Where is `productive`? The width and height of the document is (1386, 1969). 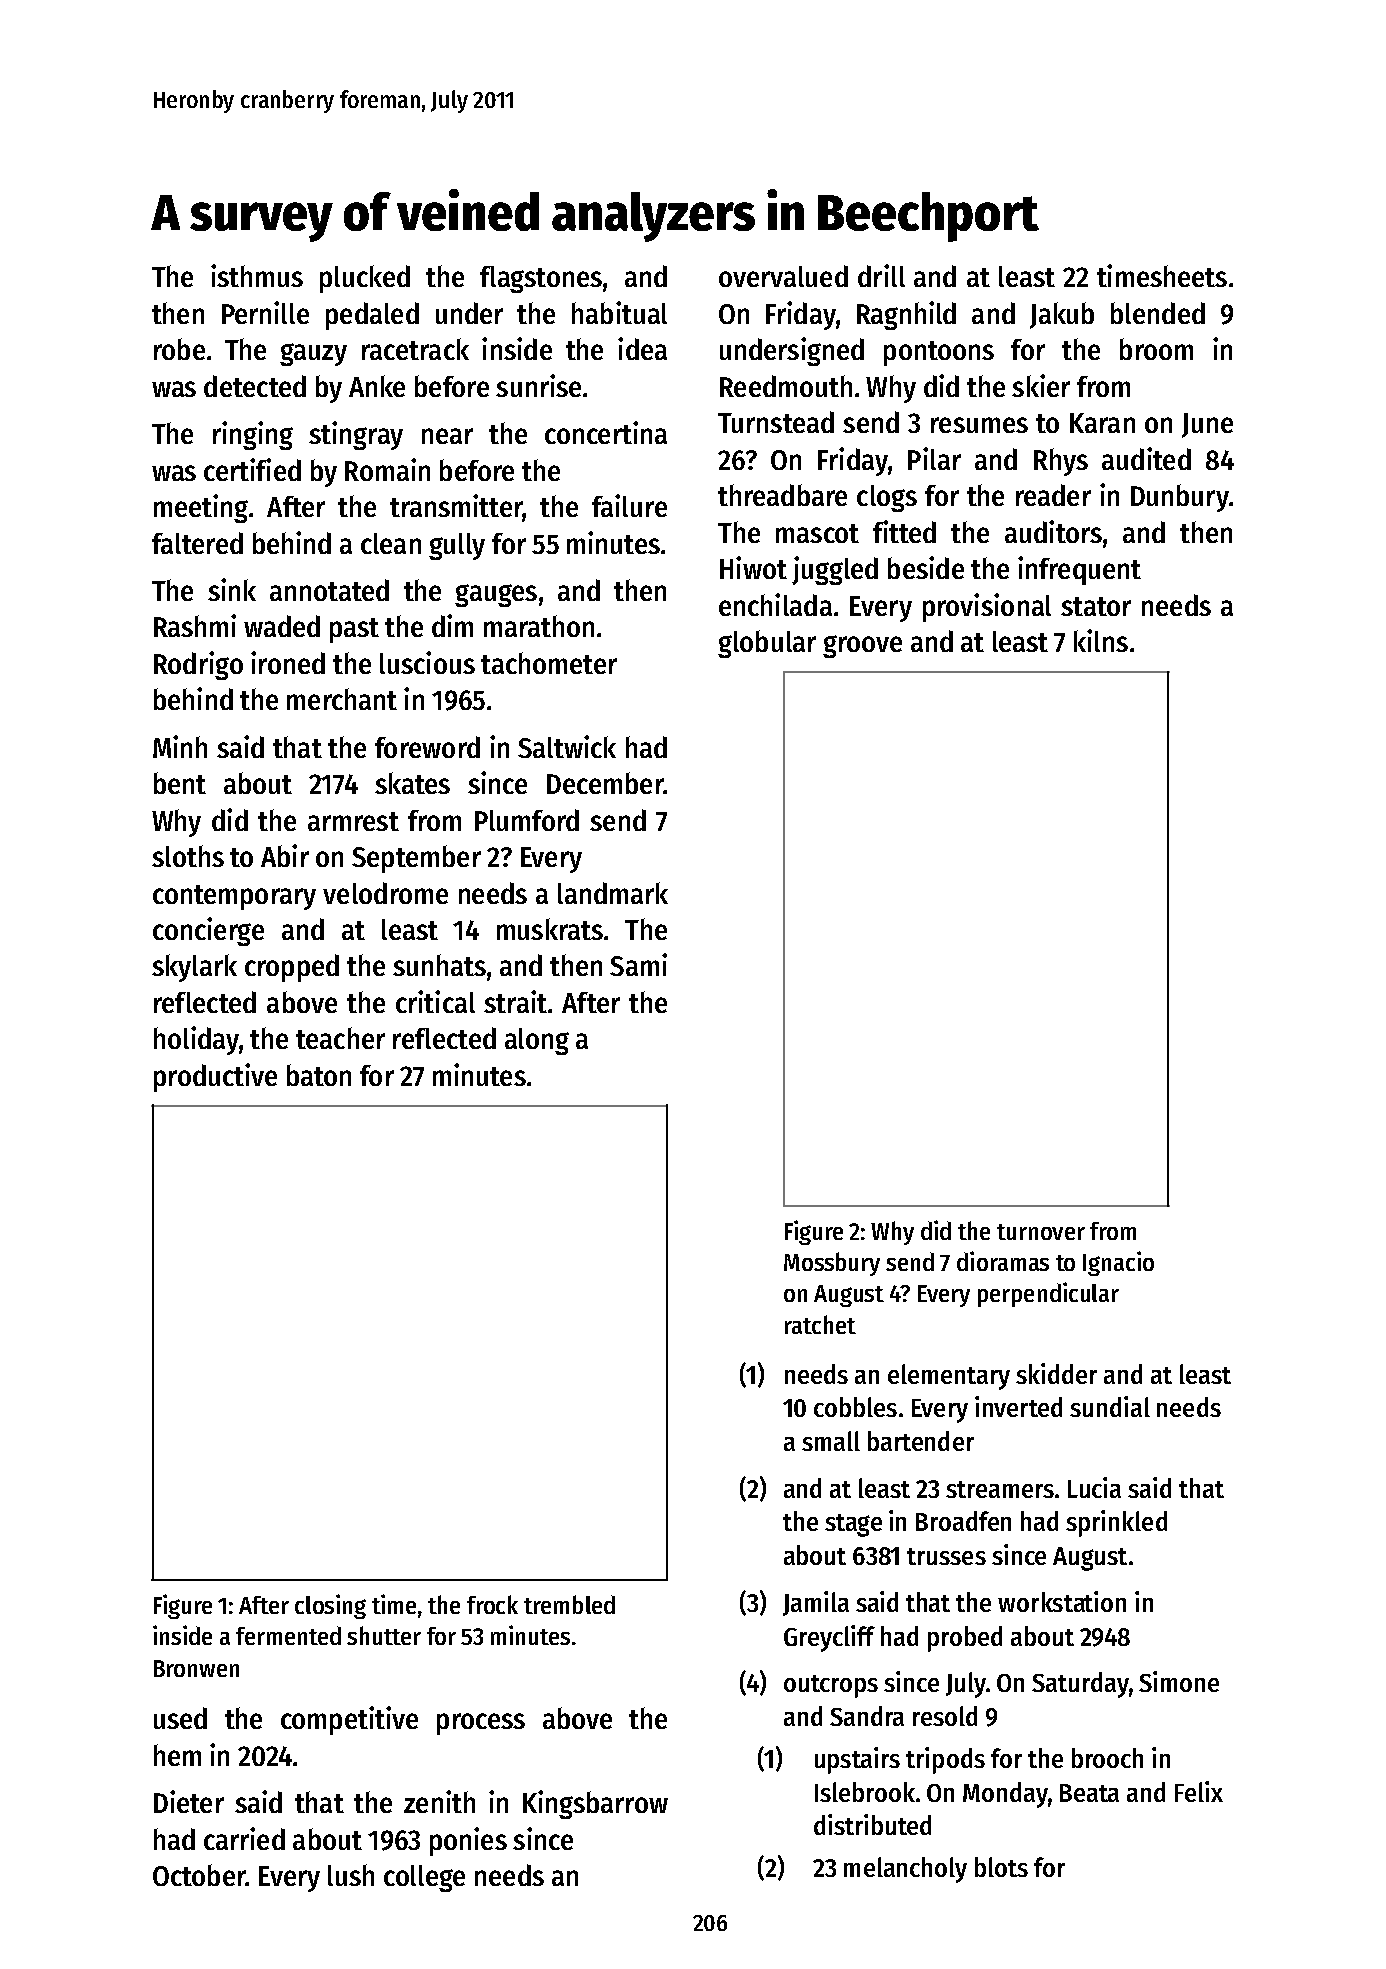
productive is located at coordinates (215, 1077).
